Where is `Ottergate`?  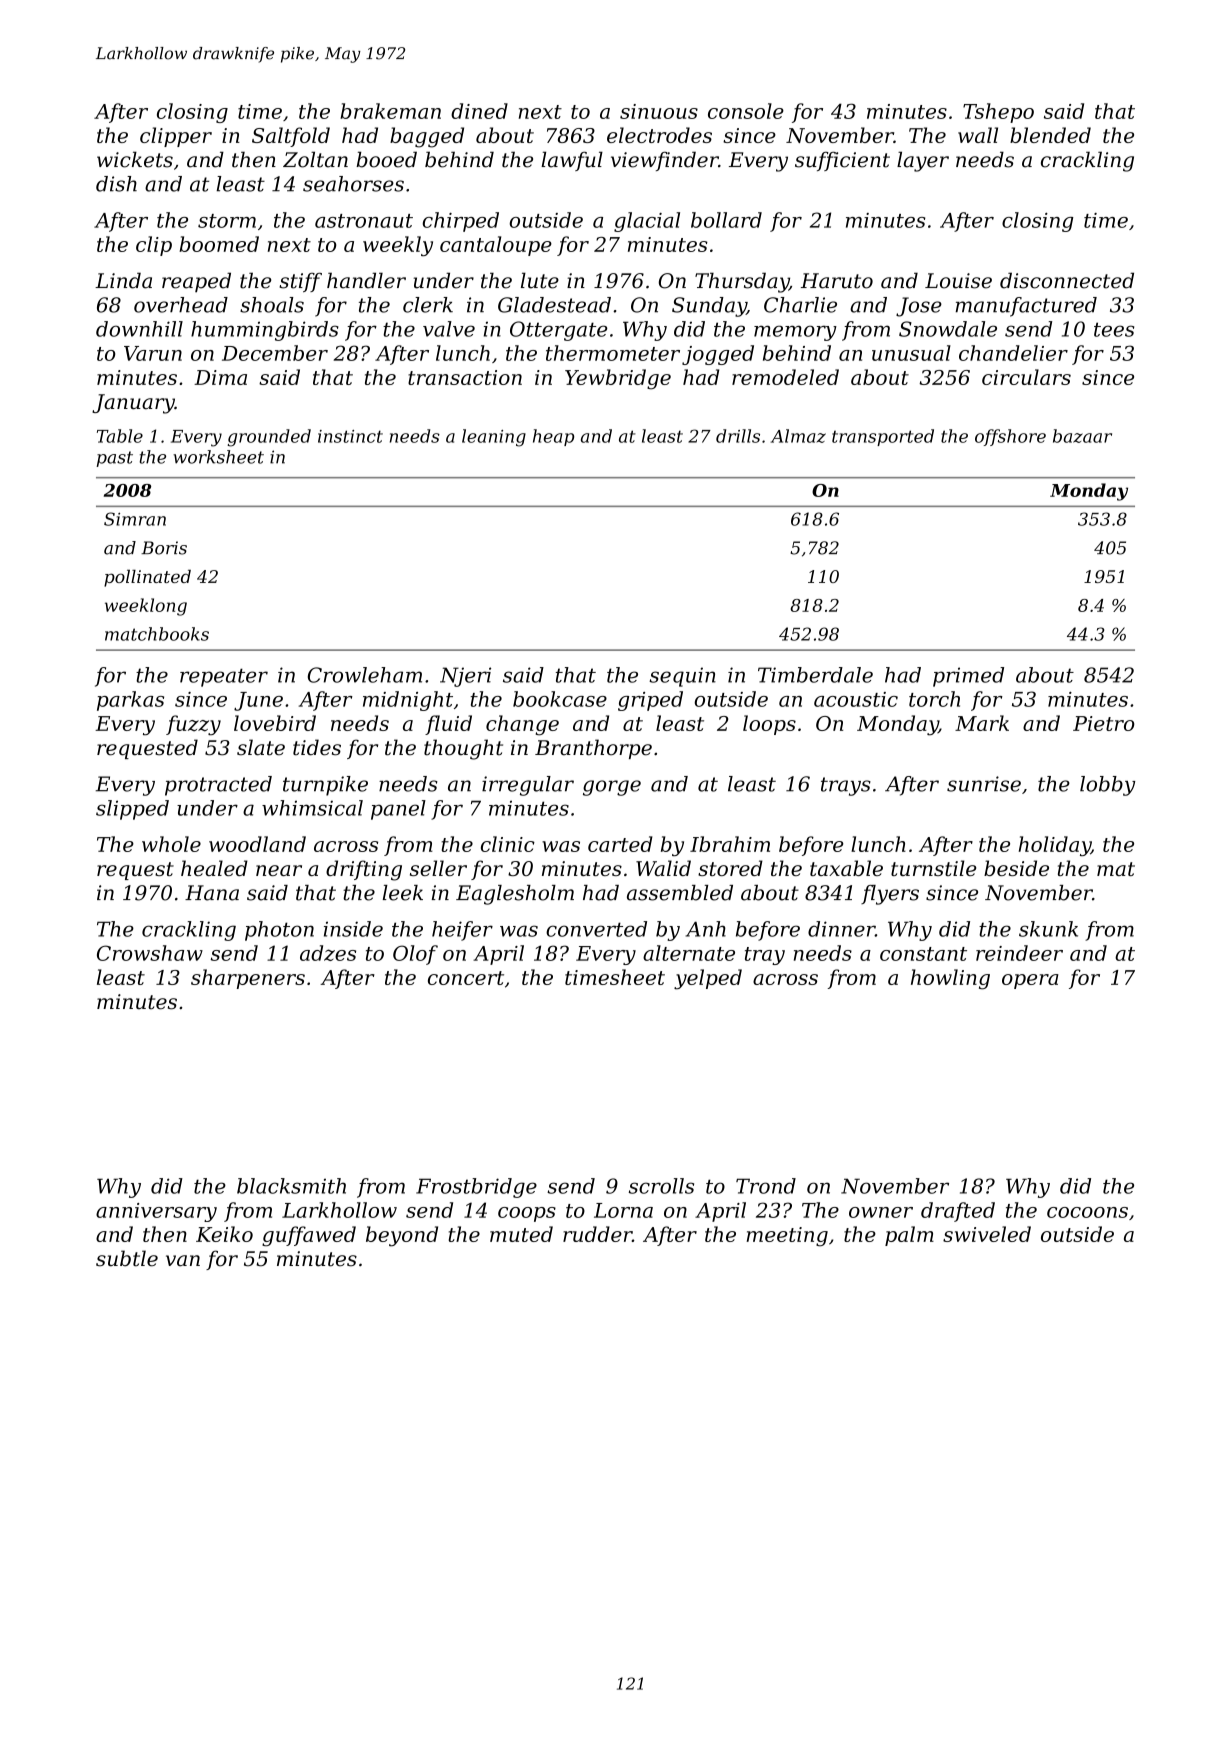
Ottergate is located at coordinates (559, 331).
